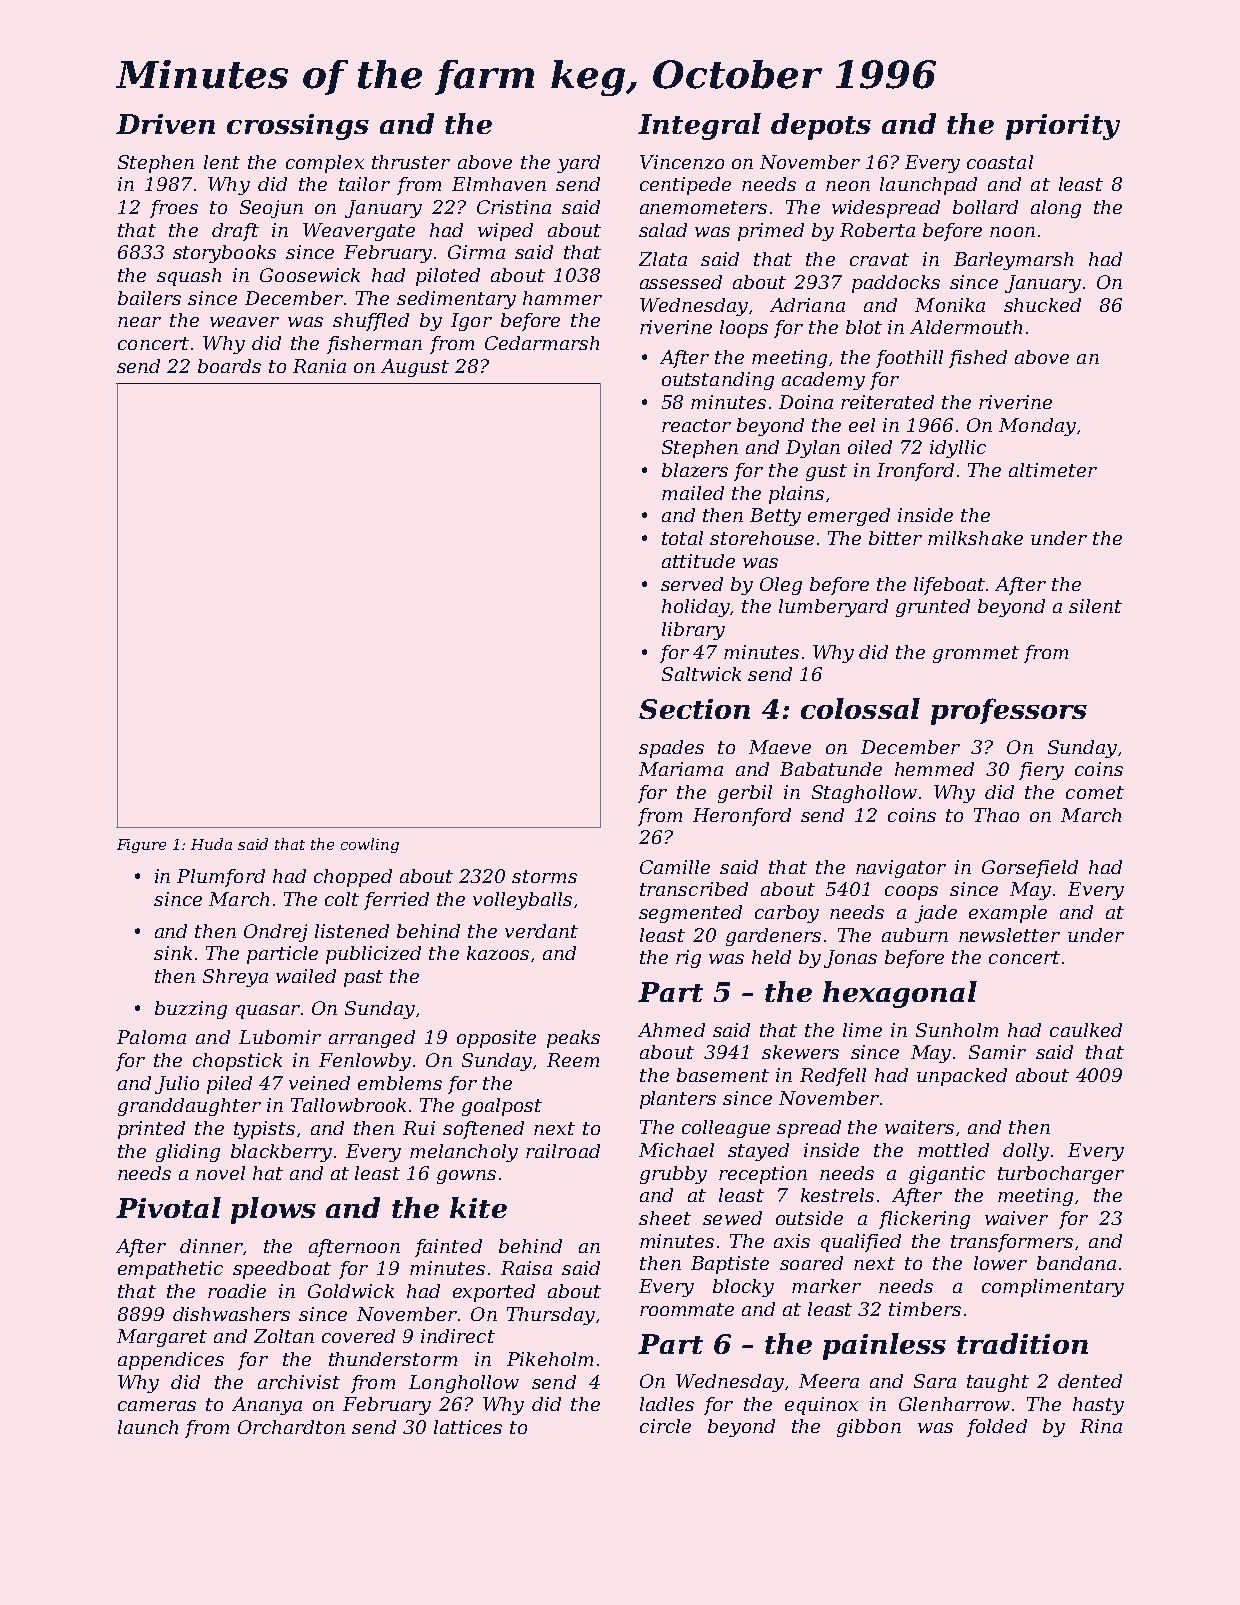 Image resolution: width=1240 pixels, height=1605 pixels. Describe the element at coordinates (562, 298) in the screenshot. I see `hammer` at that location.
